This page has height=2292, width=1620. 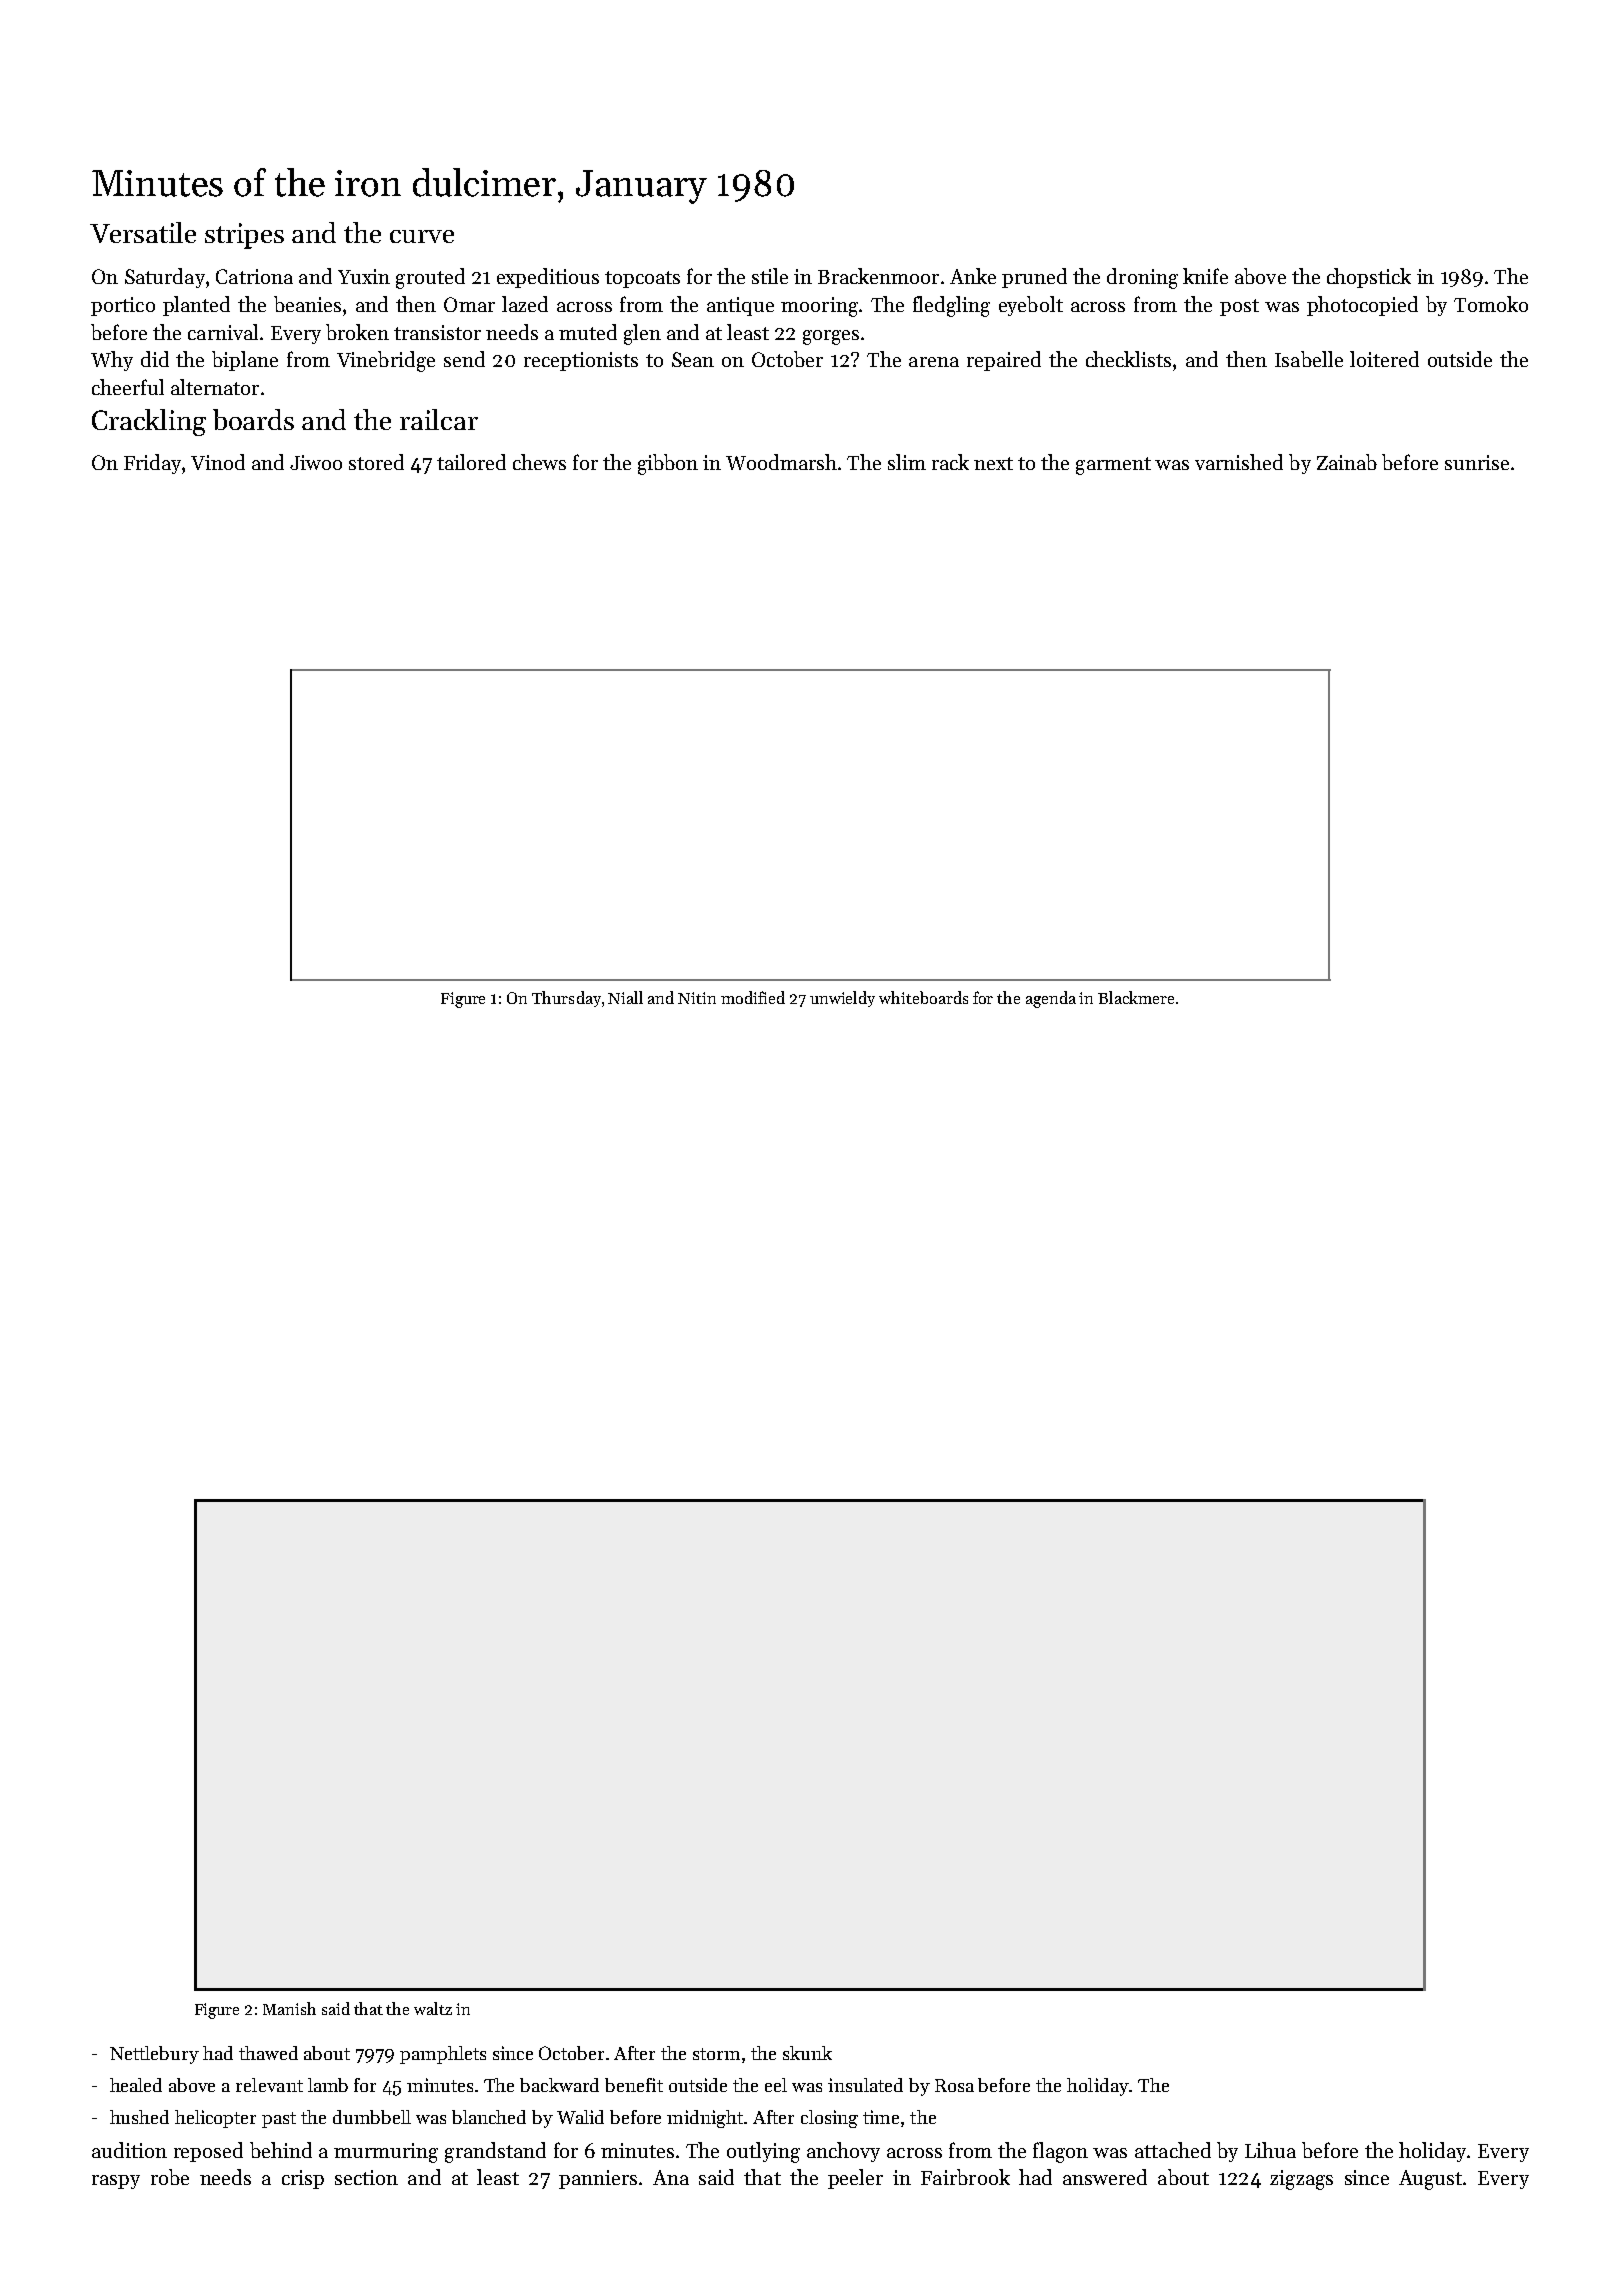 What do you see at coordinates (1136, 997) in the page?
I see `Blackmere` at bounding box center [1136, 997].
